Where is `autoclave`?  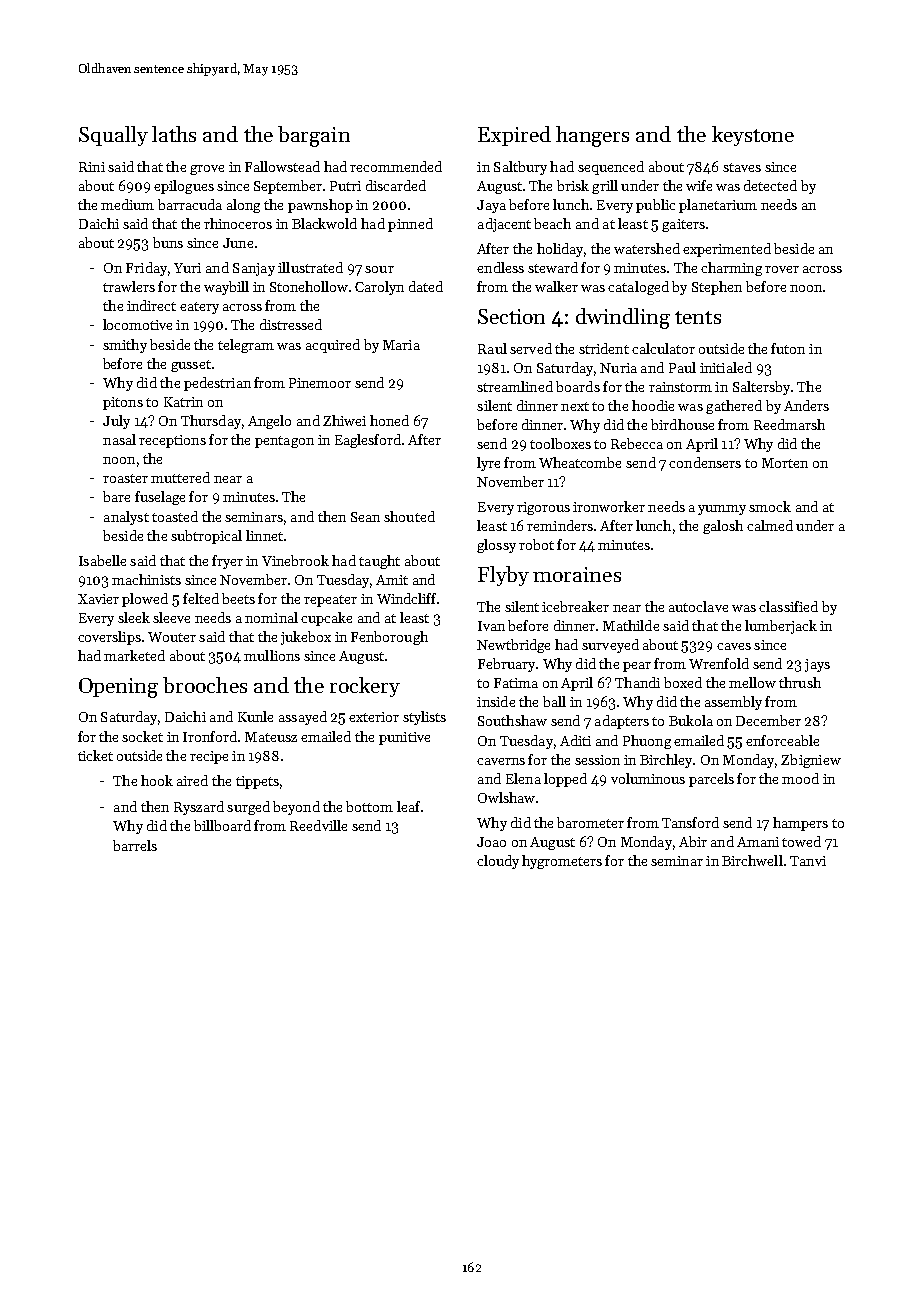 autoclave is located at coordinates (698, 606).
